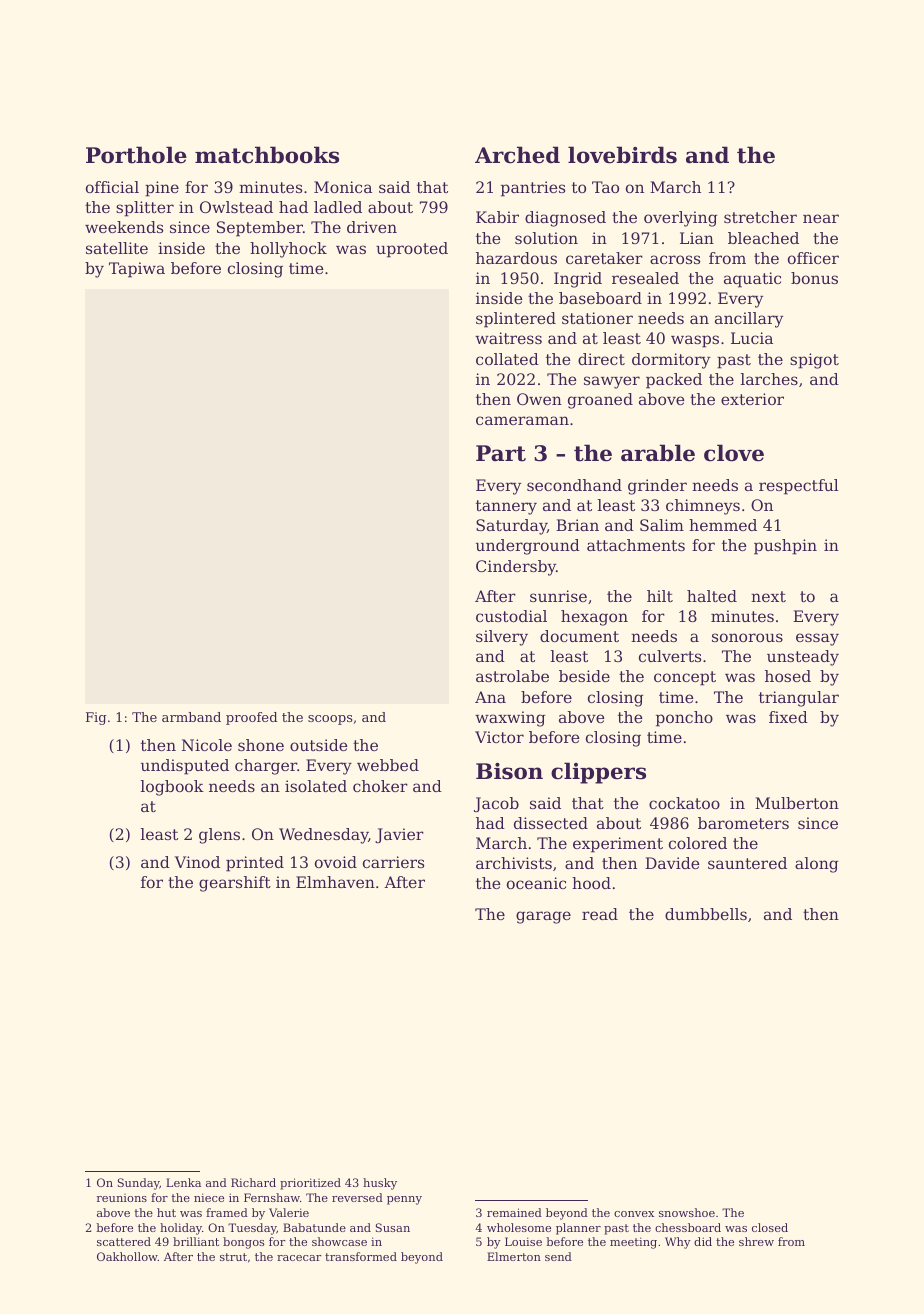 Image resolution: width=924 pixels, height=1314 pixels. Describe the element at coordinates (127, 1256) in the document. I see `Oakhollow` at that location.
